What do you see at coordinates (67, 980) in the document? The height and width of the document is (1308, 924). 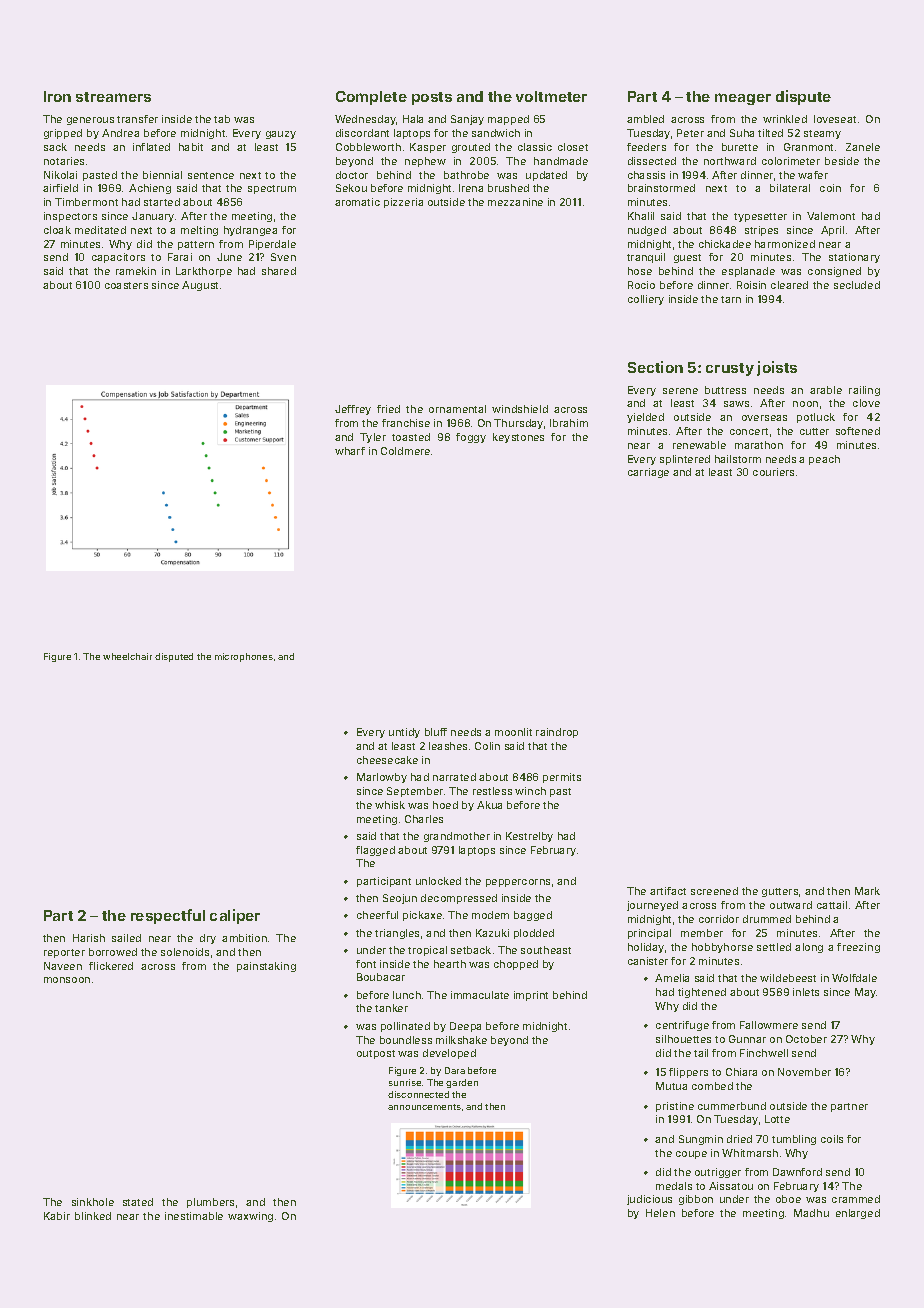 I see `monsoon` at bounding box center [67, 980].
